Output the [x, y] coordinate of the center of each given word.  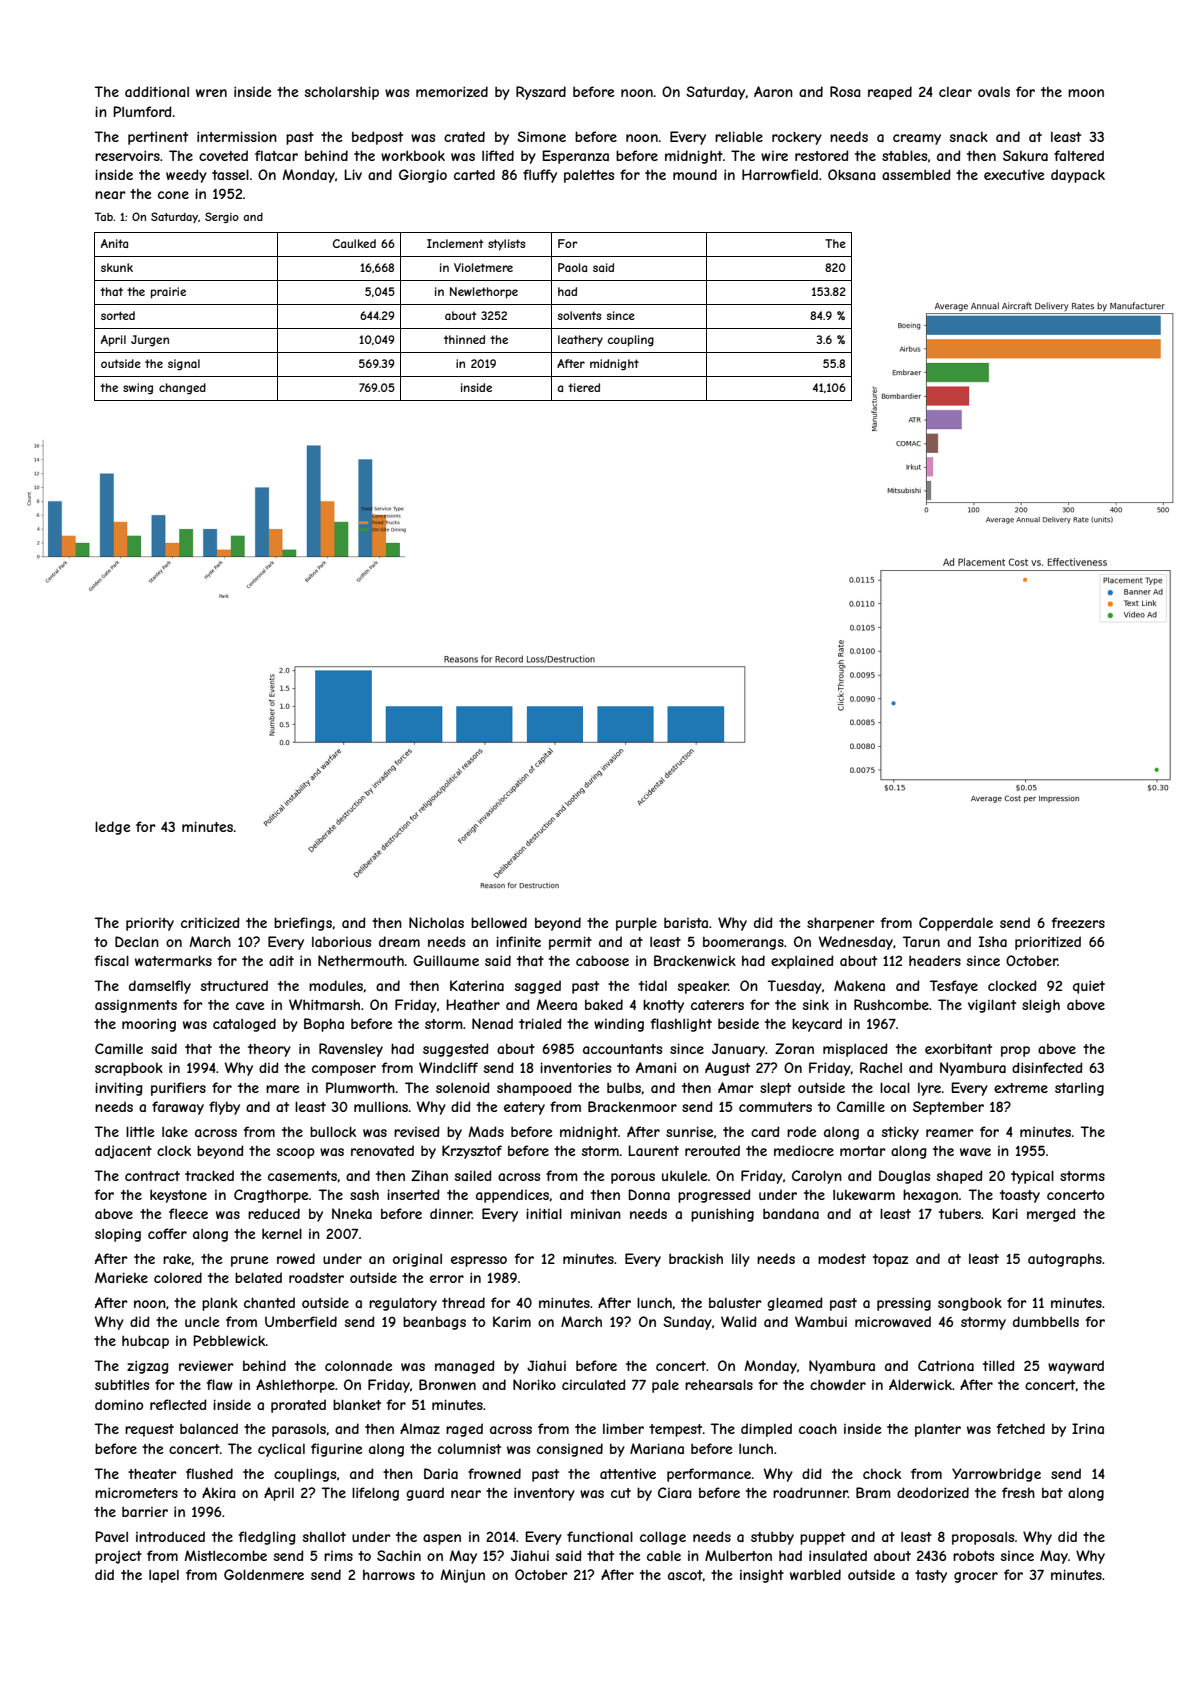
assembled [916, 174]
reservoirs [127, 155]
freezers [1078, 922]
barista [686, 923]
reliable [739, 136]
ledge [113, 828]
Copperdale [956, 924]
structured [234, 985]
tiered [584, 387]
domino [119, 1404]
